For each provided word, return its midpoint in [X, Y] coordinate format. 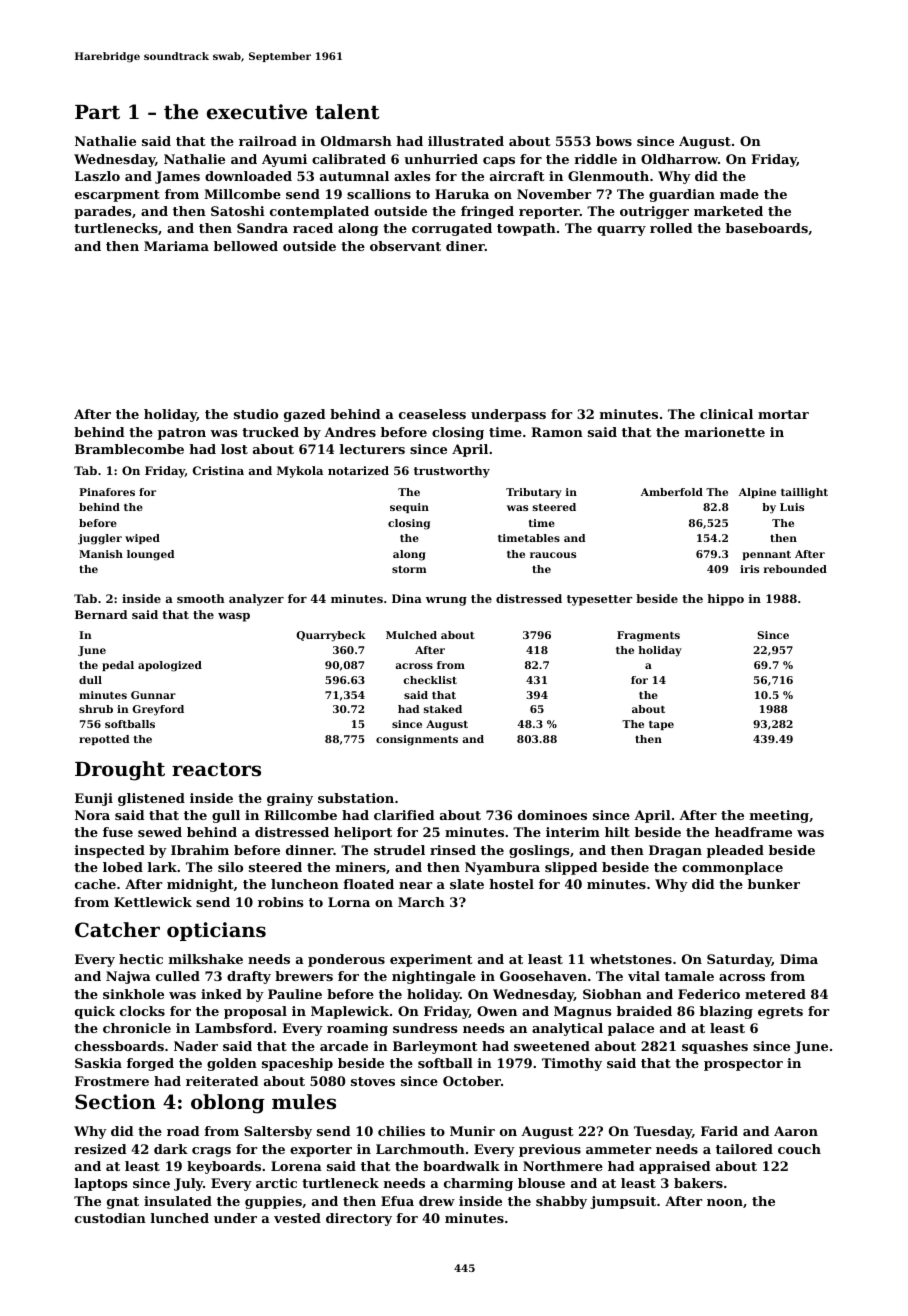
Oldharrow [679, 159]
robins [280, 902]
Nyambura [502, 868]
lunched [180, 1218]
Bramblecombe [129, 449]
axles [412, 176]
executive [257, 112]
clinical [726, 414]
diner [465, 246]
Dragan [675, 851]
